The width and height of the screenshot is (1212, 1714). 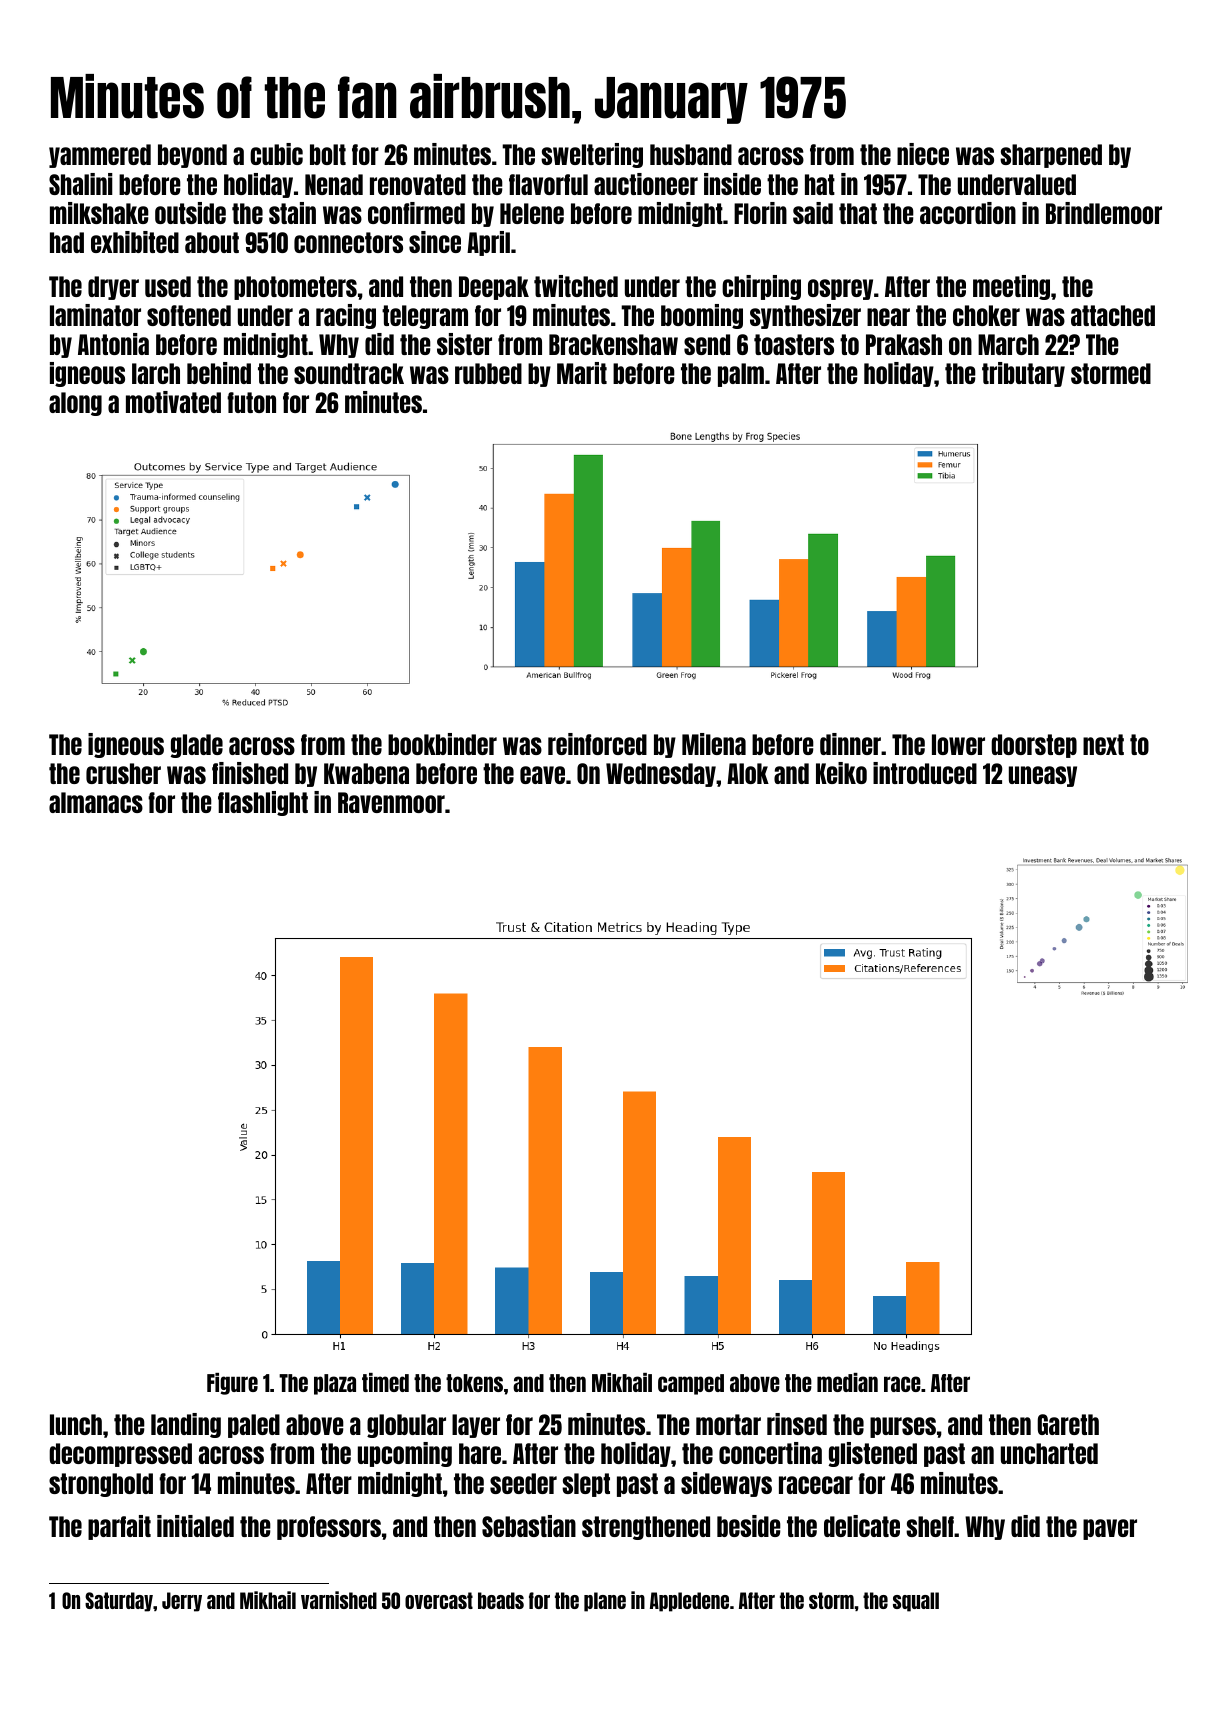 What do you see at coordinates (391, 802) in the screenshot?
I see `Ravenmoor` at bounding box center [391, 802].
